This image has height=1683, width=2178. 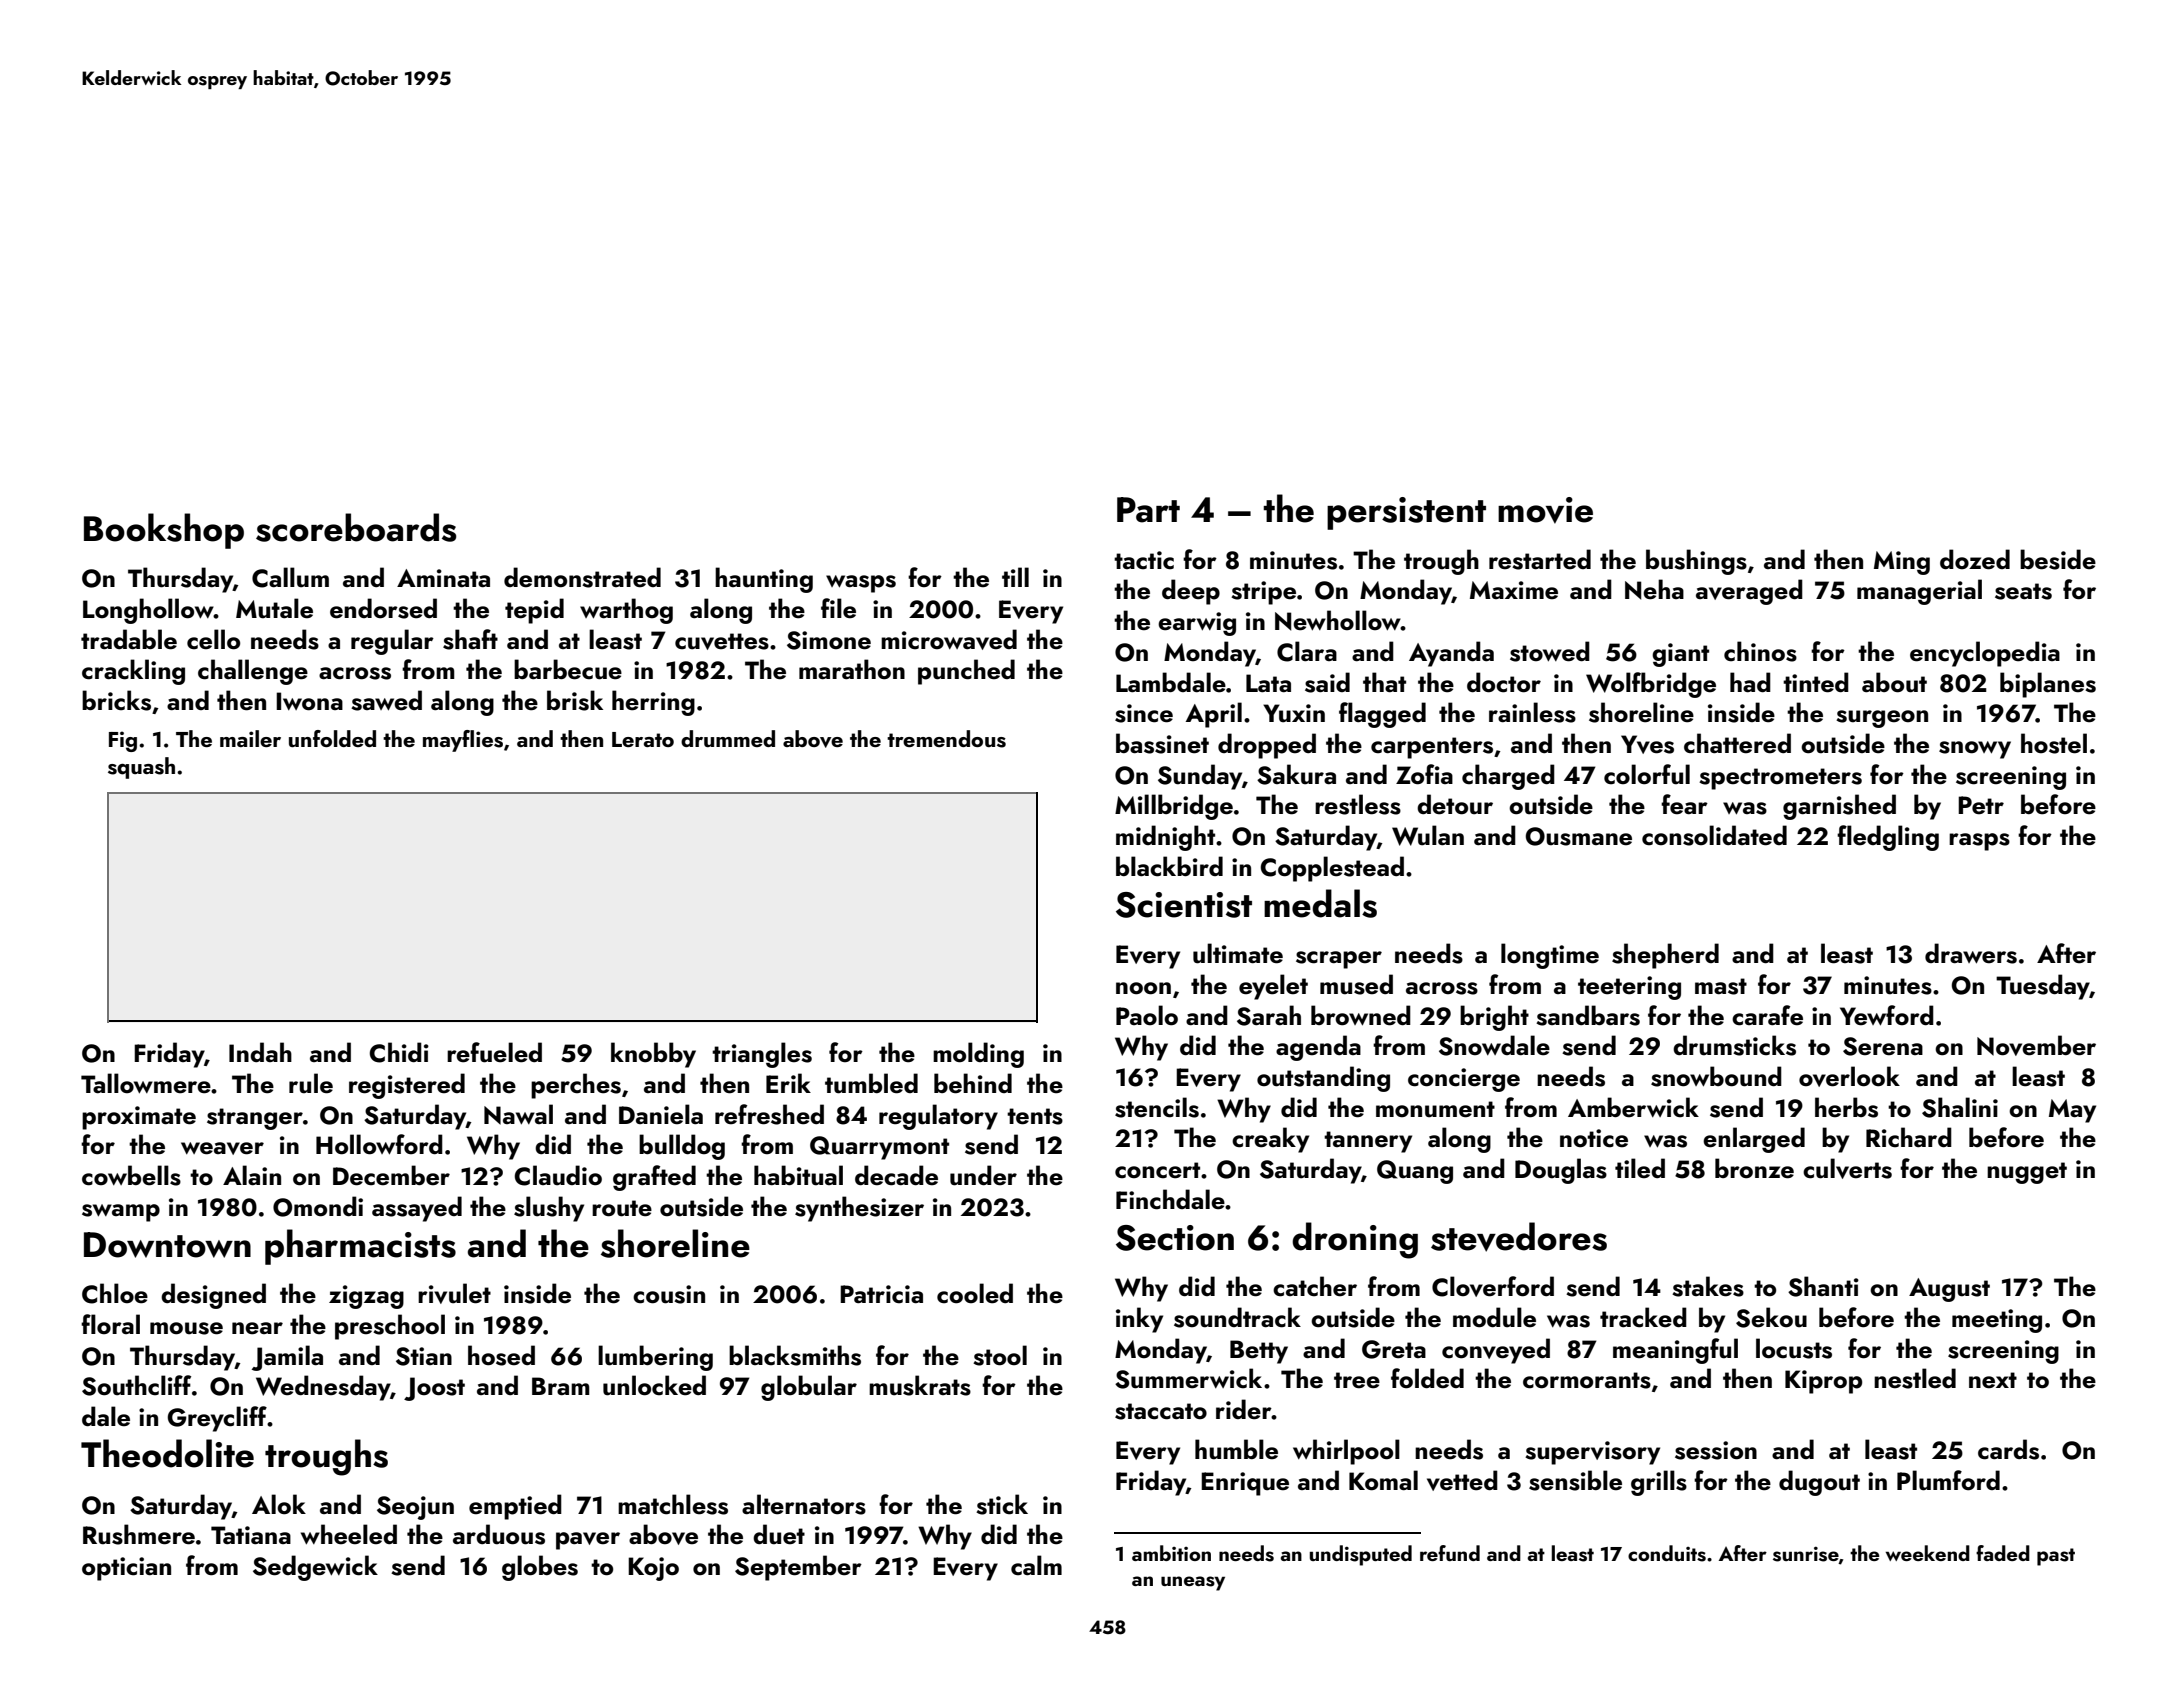 I want to click on past, so click(x=2056, y=1557).
